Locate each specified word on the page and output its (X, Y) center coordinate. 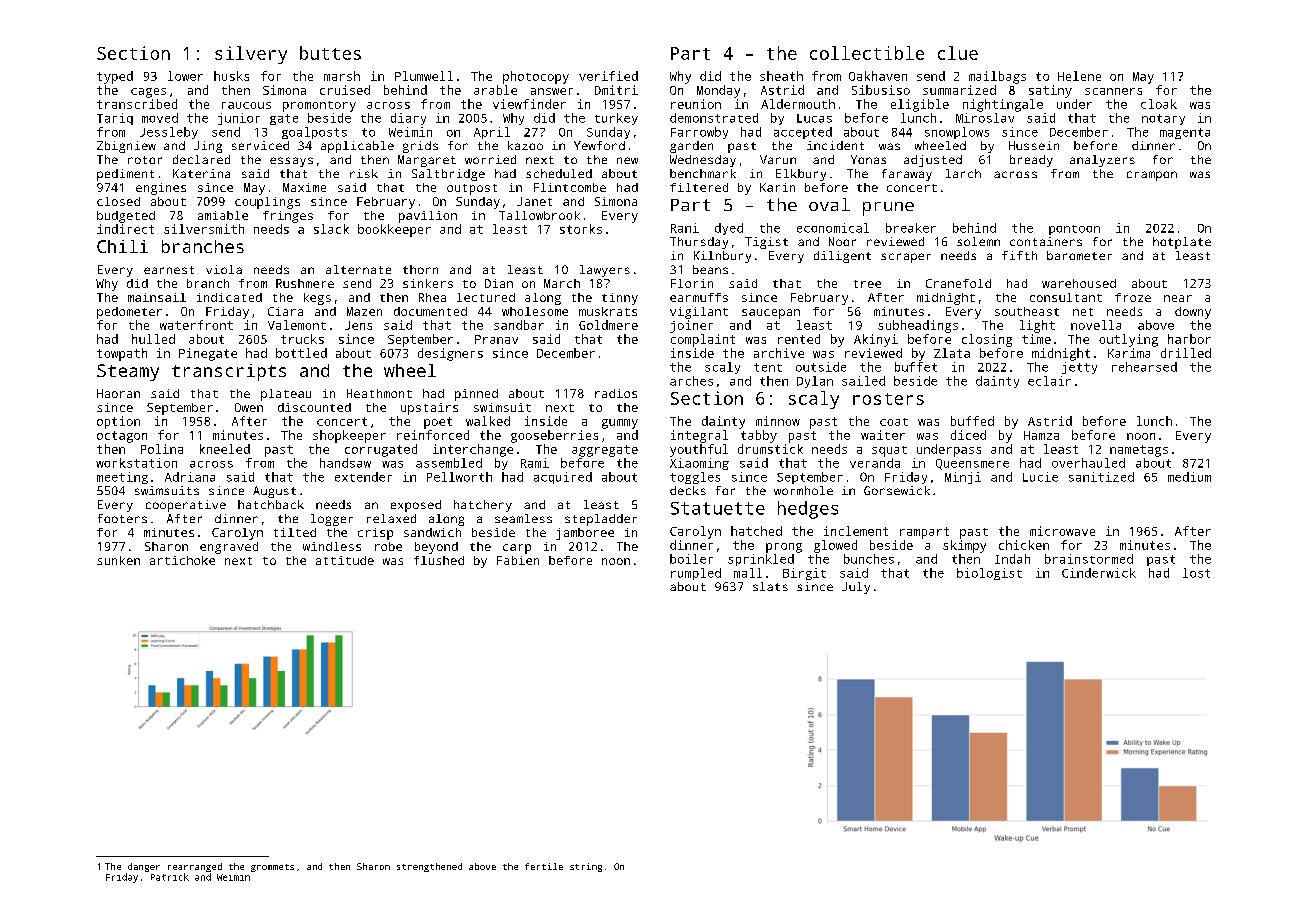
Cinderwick (1099, 573)
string (586, 867)
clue (958, 53)
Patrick (170, 877)
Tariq (115, 119)
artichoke (182, 560)
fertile (544, 866)
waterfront (196, 325)
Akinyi (876, 340)
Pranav (496, 339)
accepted (803, 133)
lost (1196, 573)
